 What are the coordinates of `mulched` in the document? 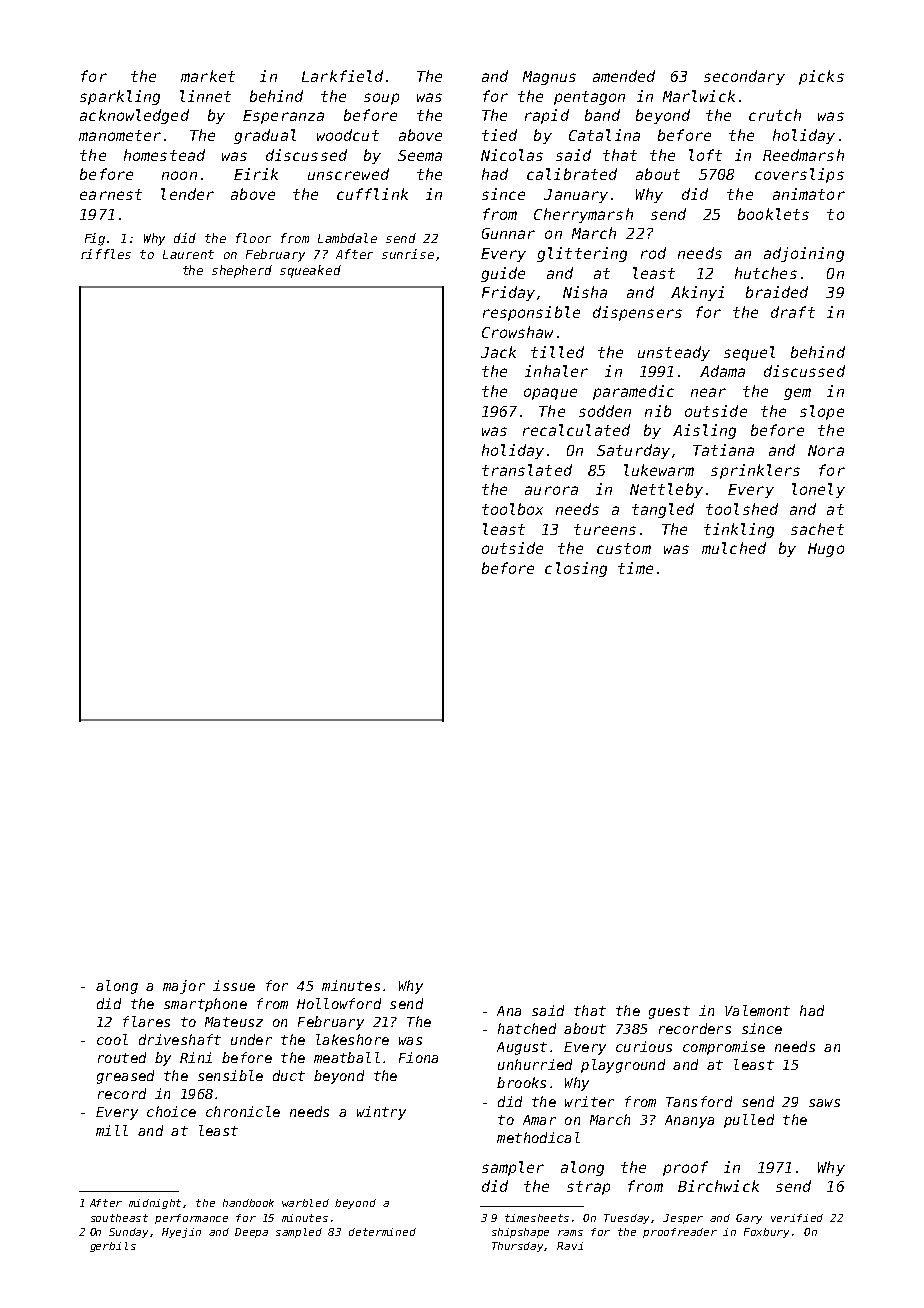 It's located at (734, 548).
